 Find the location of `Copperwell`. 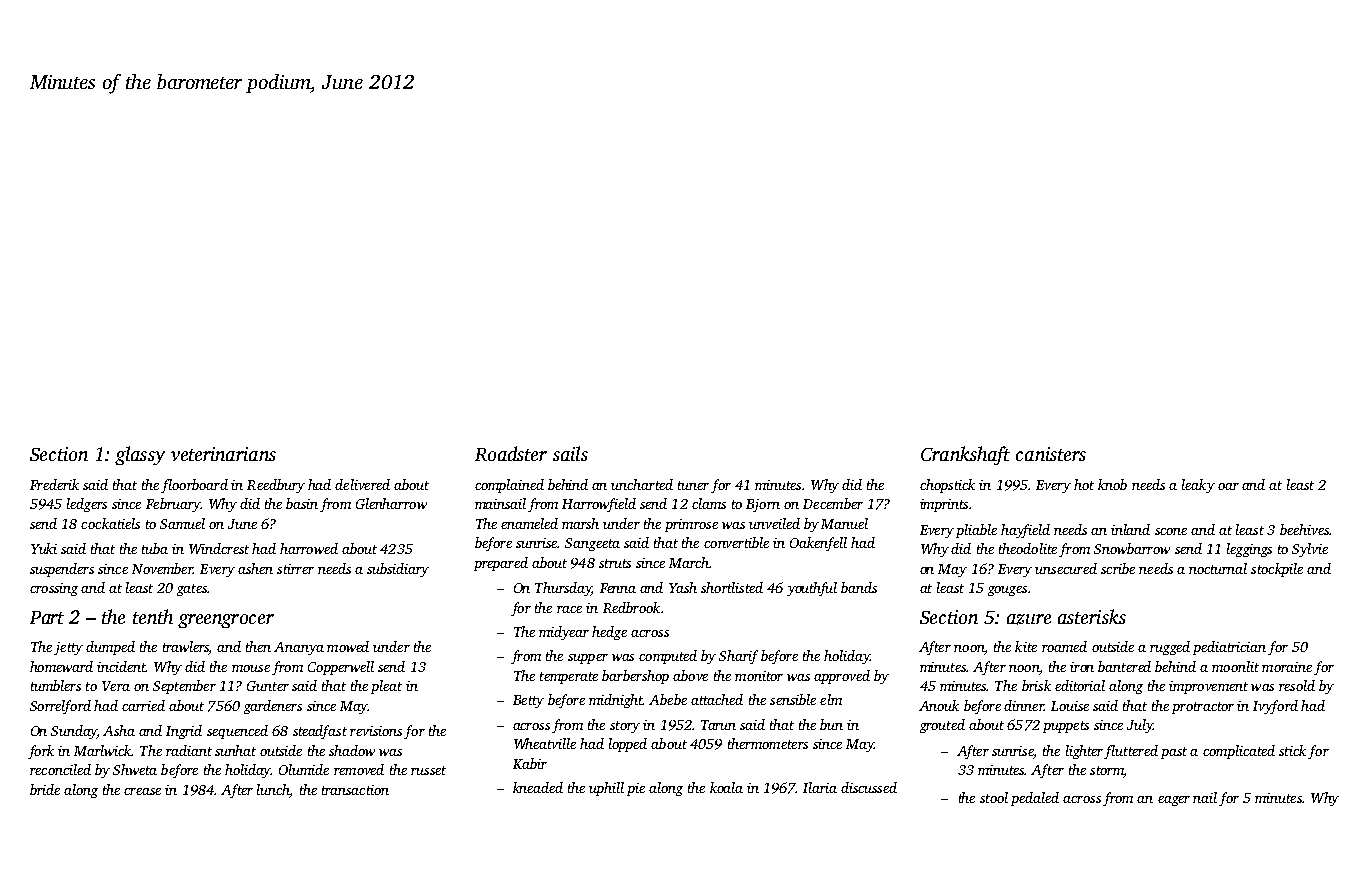

Copperwell is located at coordinates (341, 668).
